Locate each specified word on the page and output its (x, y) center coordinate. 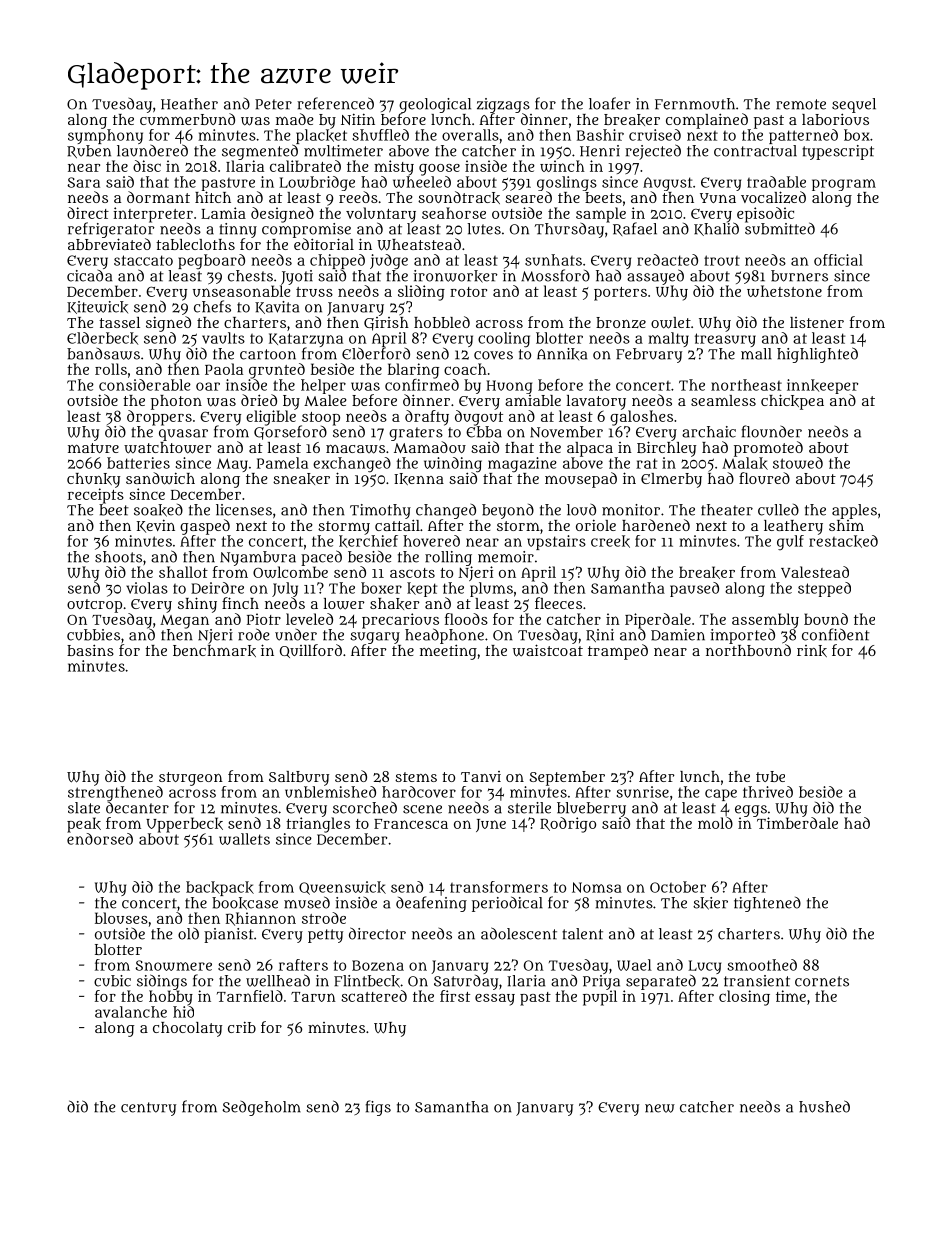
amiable (533, 400)
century (148, 1109)
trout (722, 260)
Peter (273, 104)
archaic (709, 432)
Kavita (277, 307)
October (678, 887)
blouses (121, 918)
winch (562, 166)
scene (422, 809)
